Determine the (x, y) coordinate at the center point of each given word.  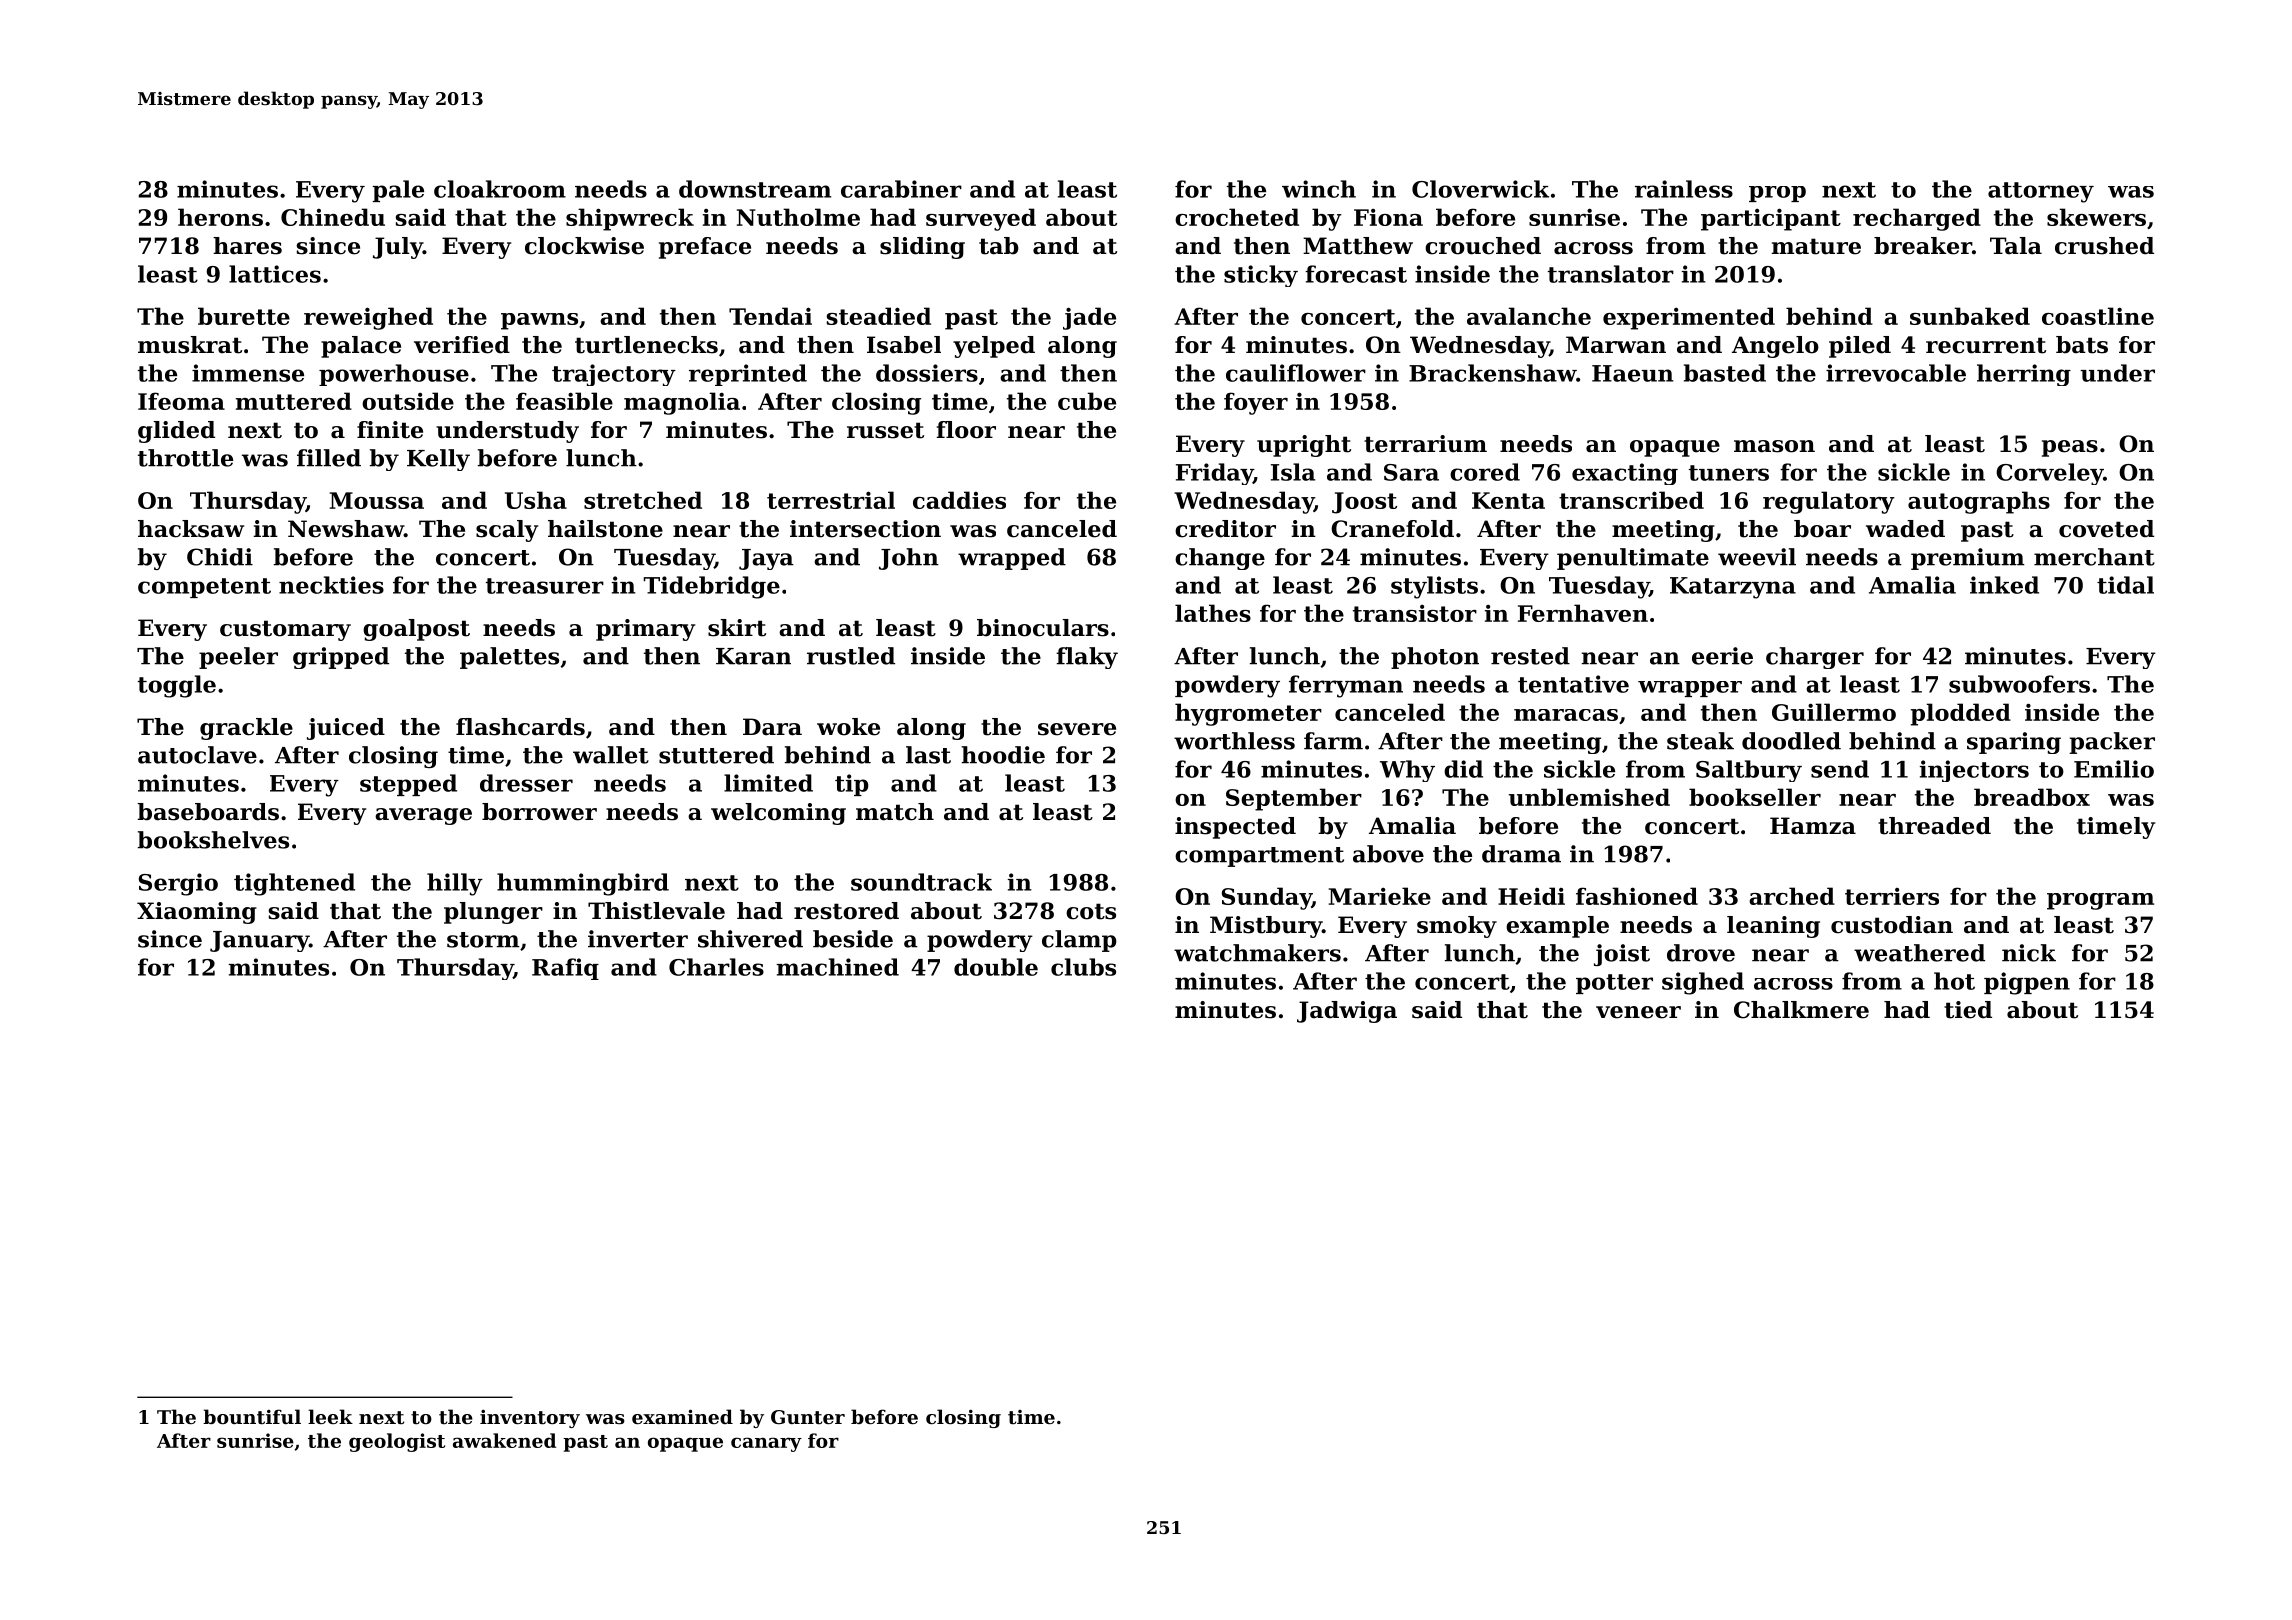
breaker (1923, 246)
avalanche (1529, 316)
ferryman (1346, 686)
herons (220, 217)
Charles (716, 967)
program (2100, 901)
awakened (504, 1440)
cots (1091, 911)
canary (766, 1444)
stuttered (716, 755)
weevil (1757, 557)
